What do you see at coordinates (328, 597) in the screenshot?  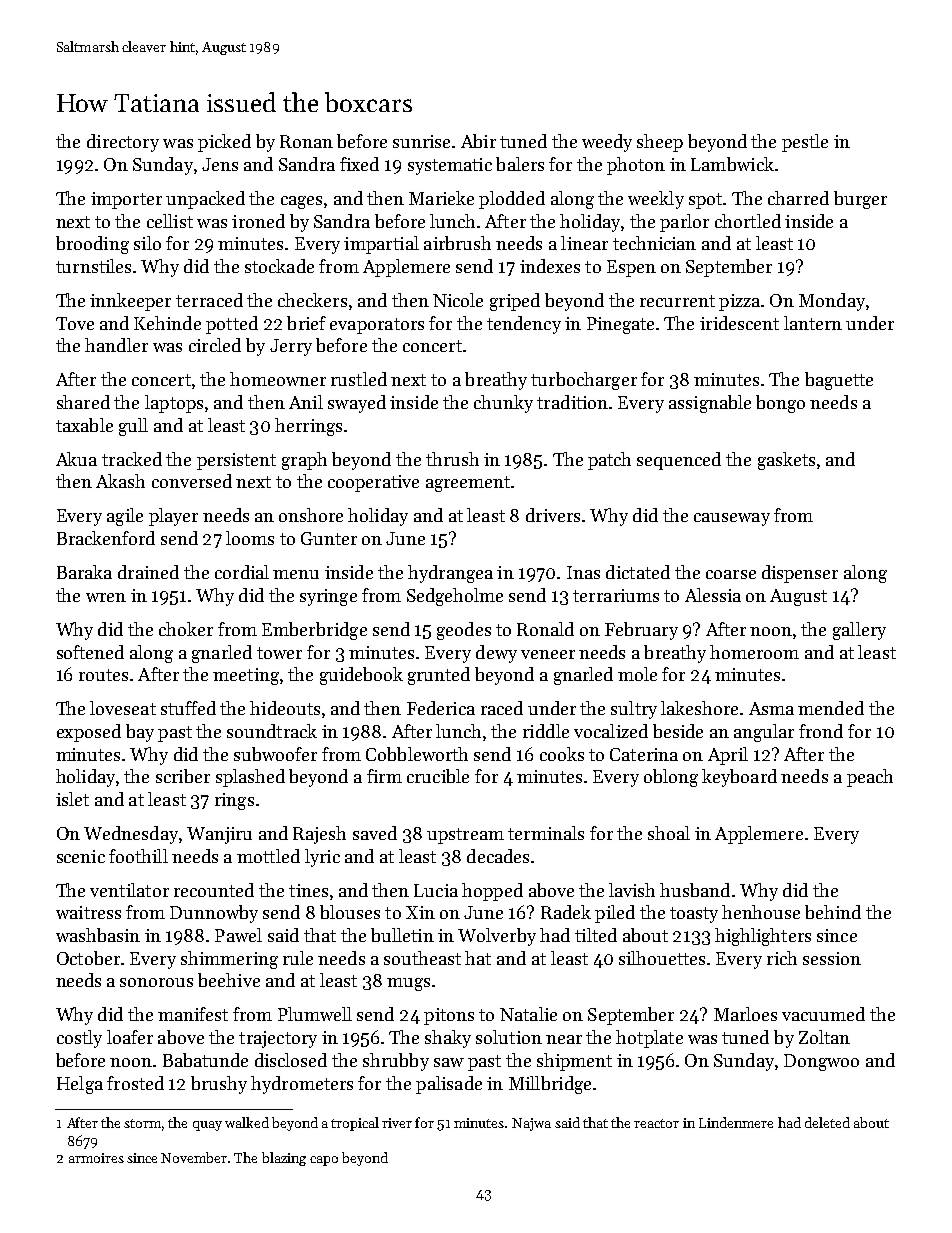 I see `syringe` at bounding box center [328, 597].
